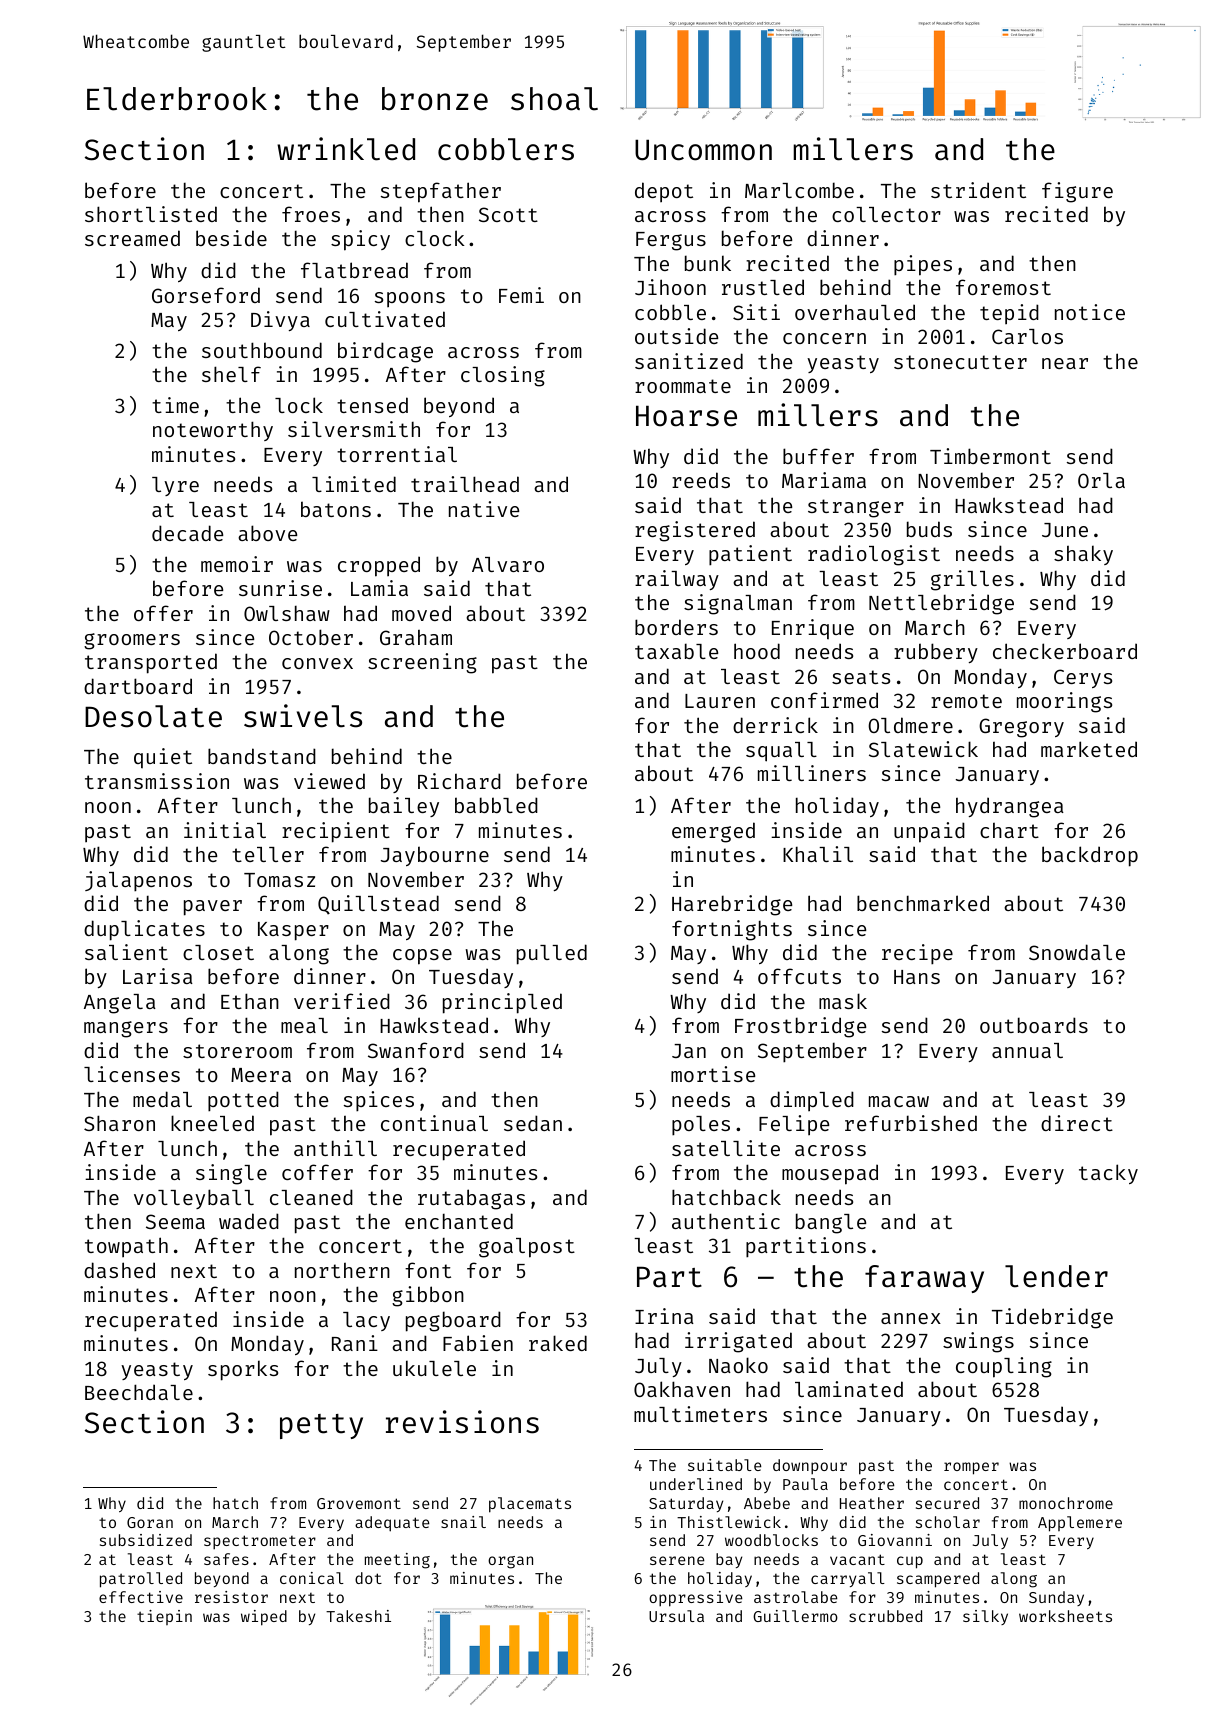  Describe the element at coordinates (978, 190) in the image. I see `strident` at that location.
